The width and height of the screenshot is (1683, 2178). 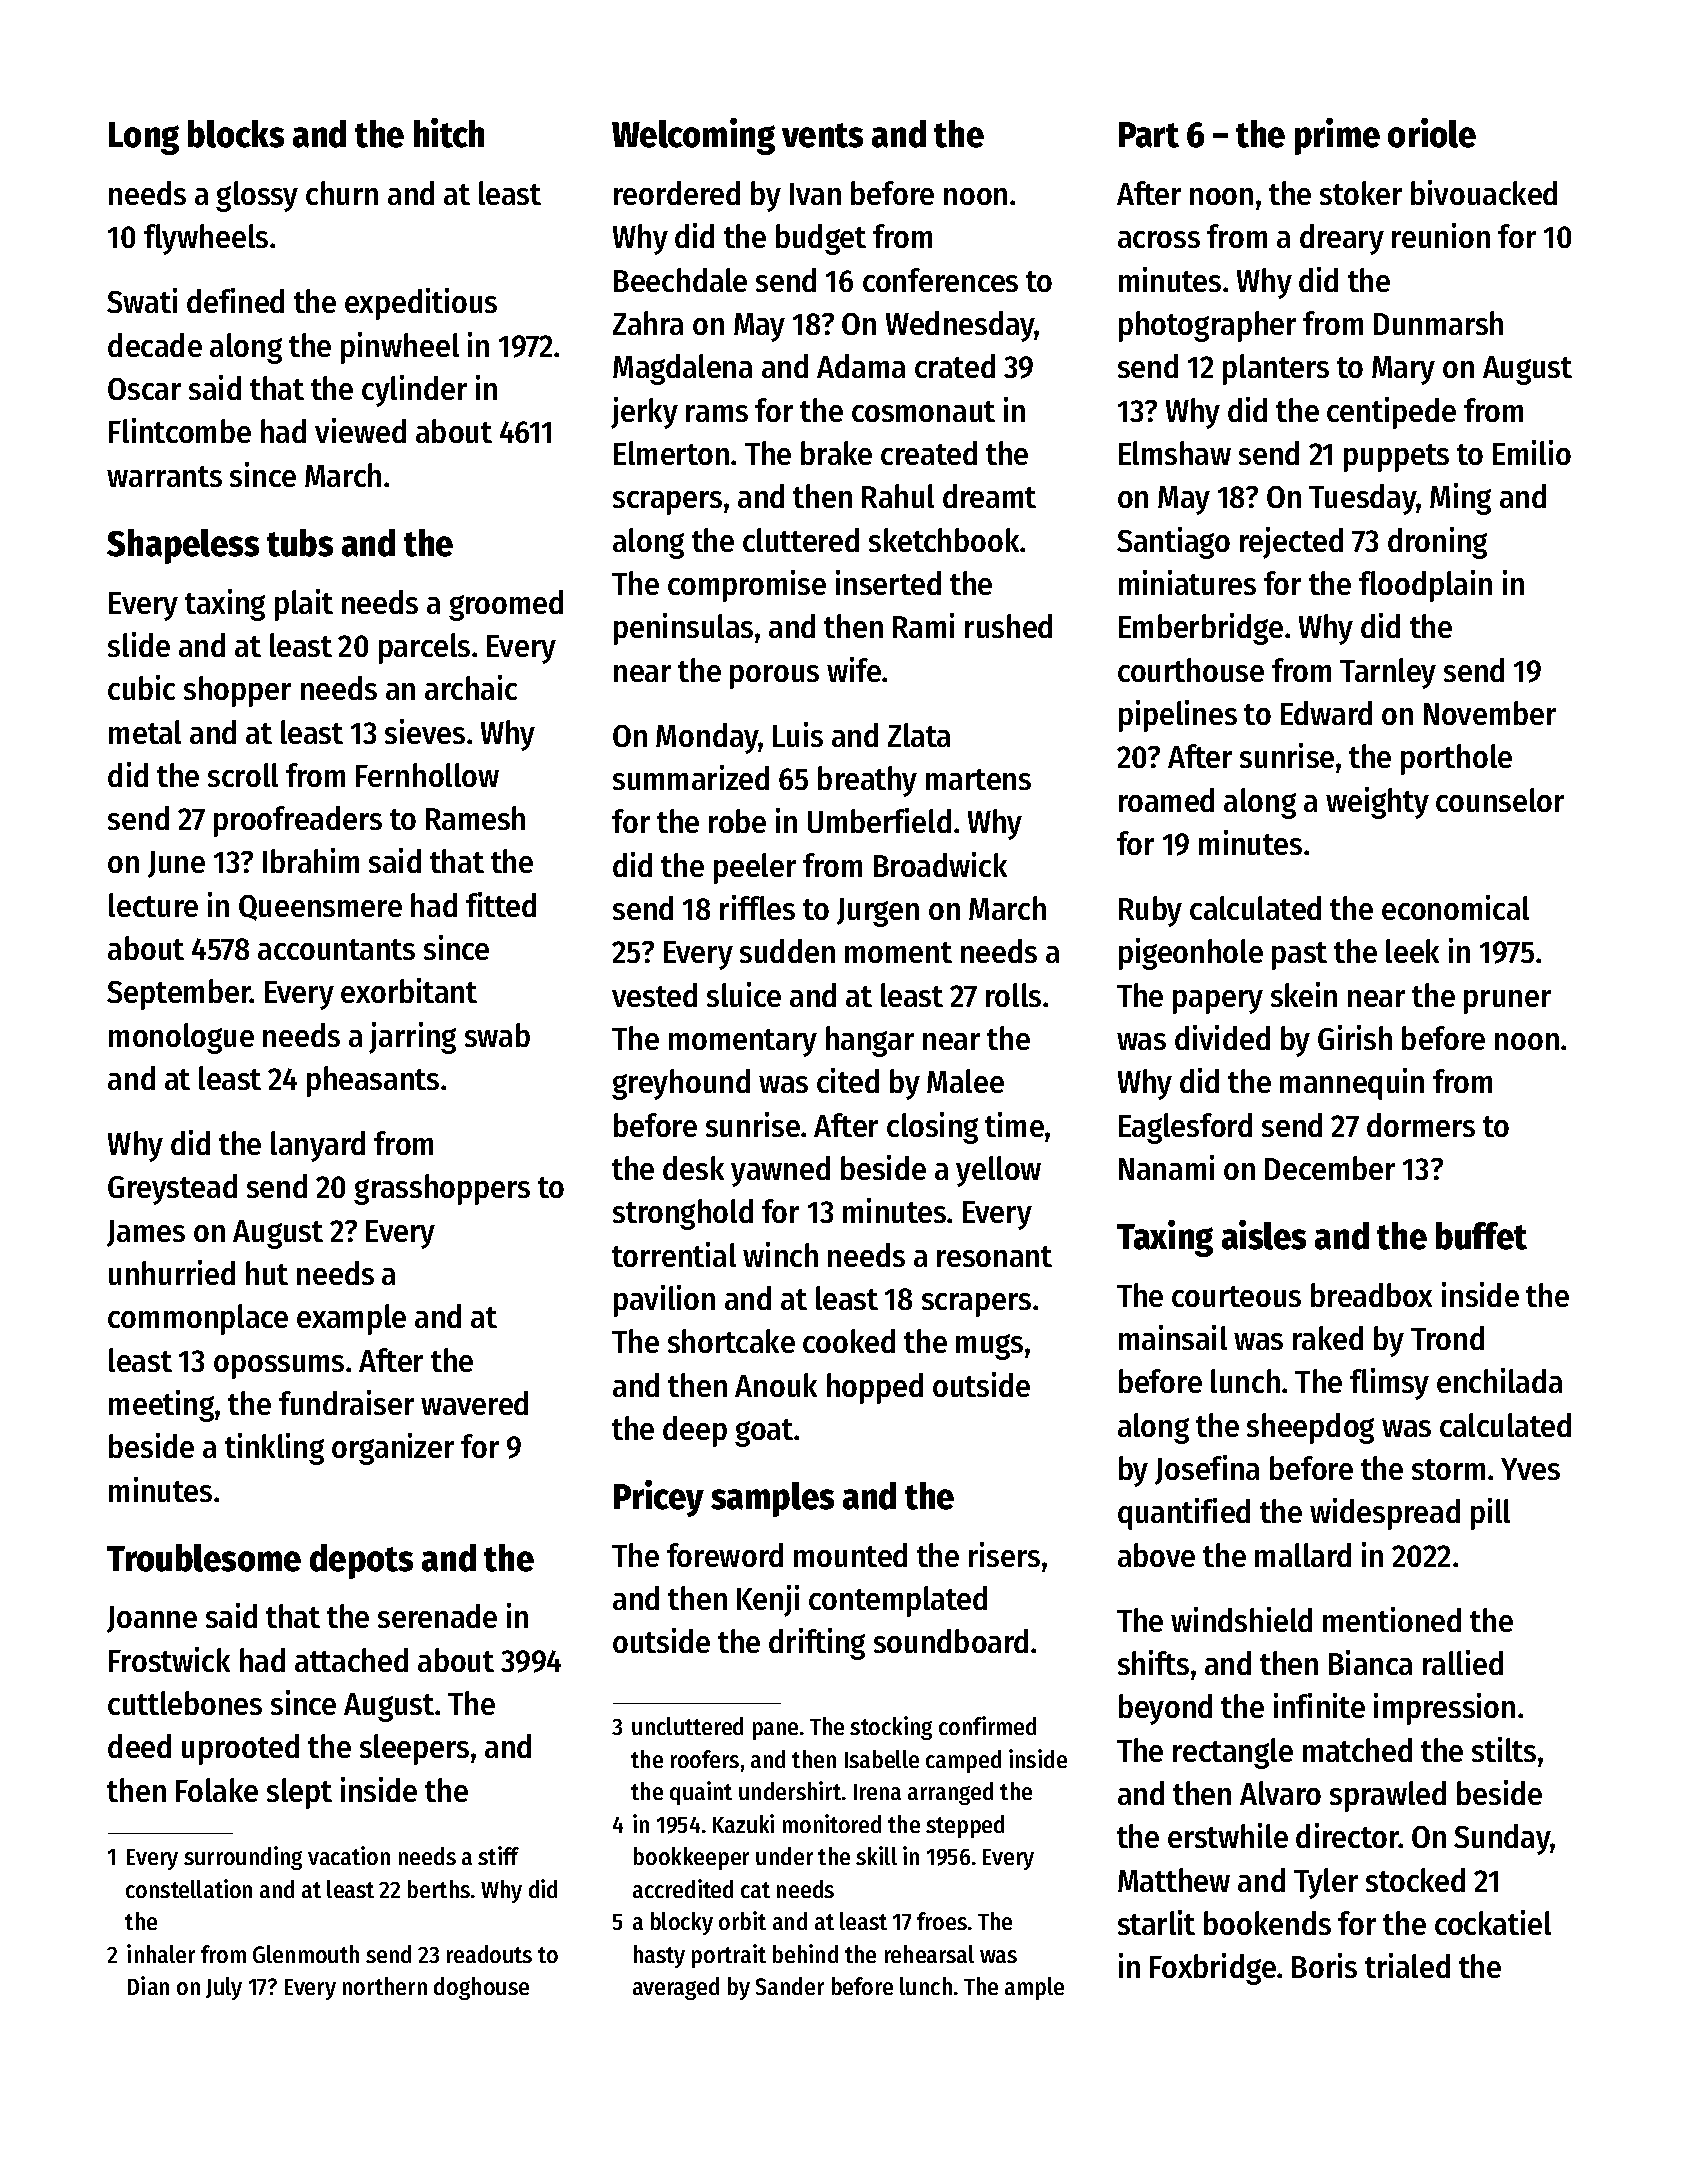 I want to click on risers, so click(x=1004, y=1554).
